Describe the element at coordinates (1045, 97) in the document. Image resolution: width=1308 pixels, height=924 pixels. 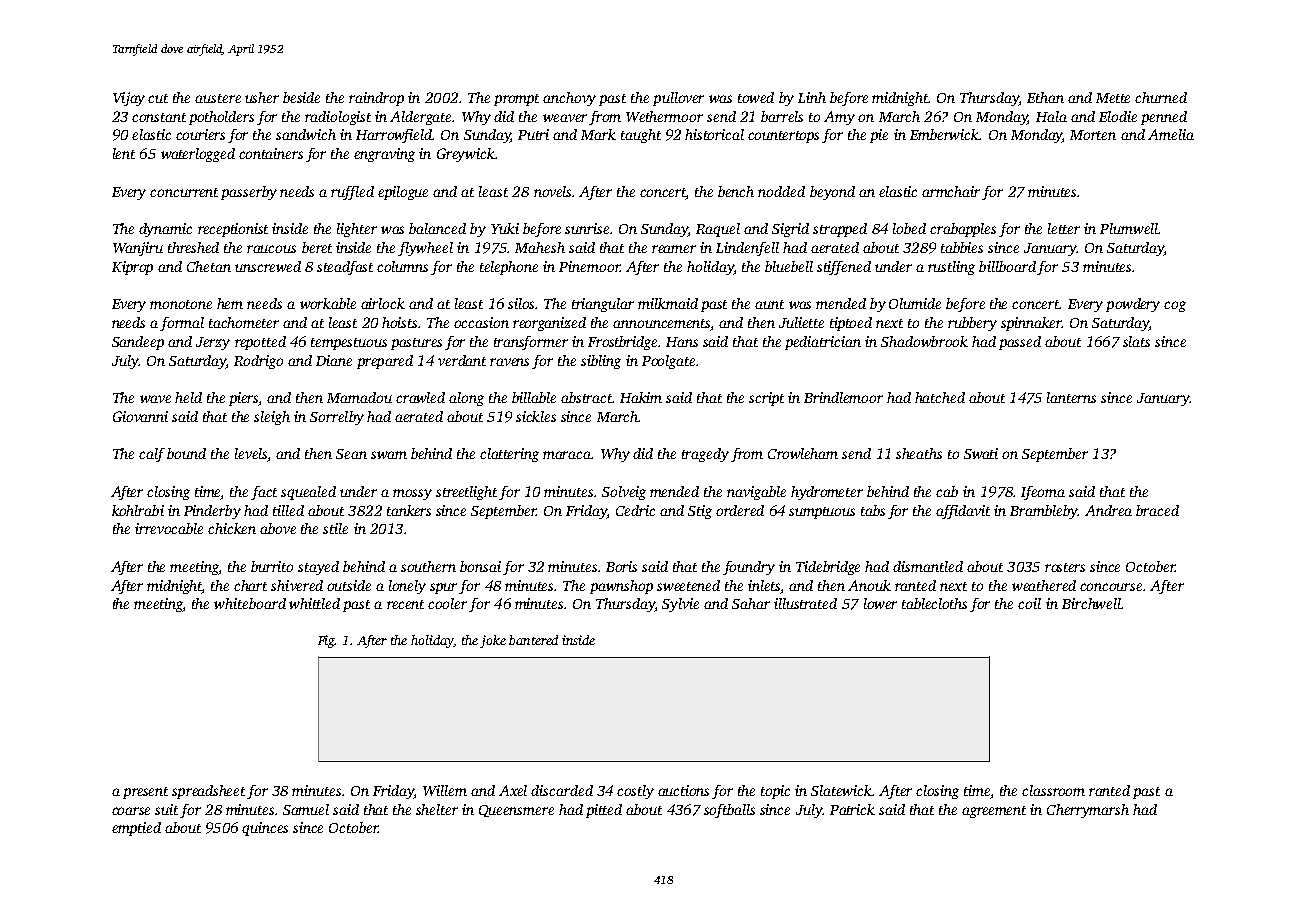
I see `Ethan` at that location.
